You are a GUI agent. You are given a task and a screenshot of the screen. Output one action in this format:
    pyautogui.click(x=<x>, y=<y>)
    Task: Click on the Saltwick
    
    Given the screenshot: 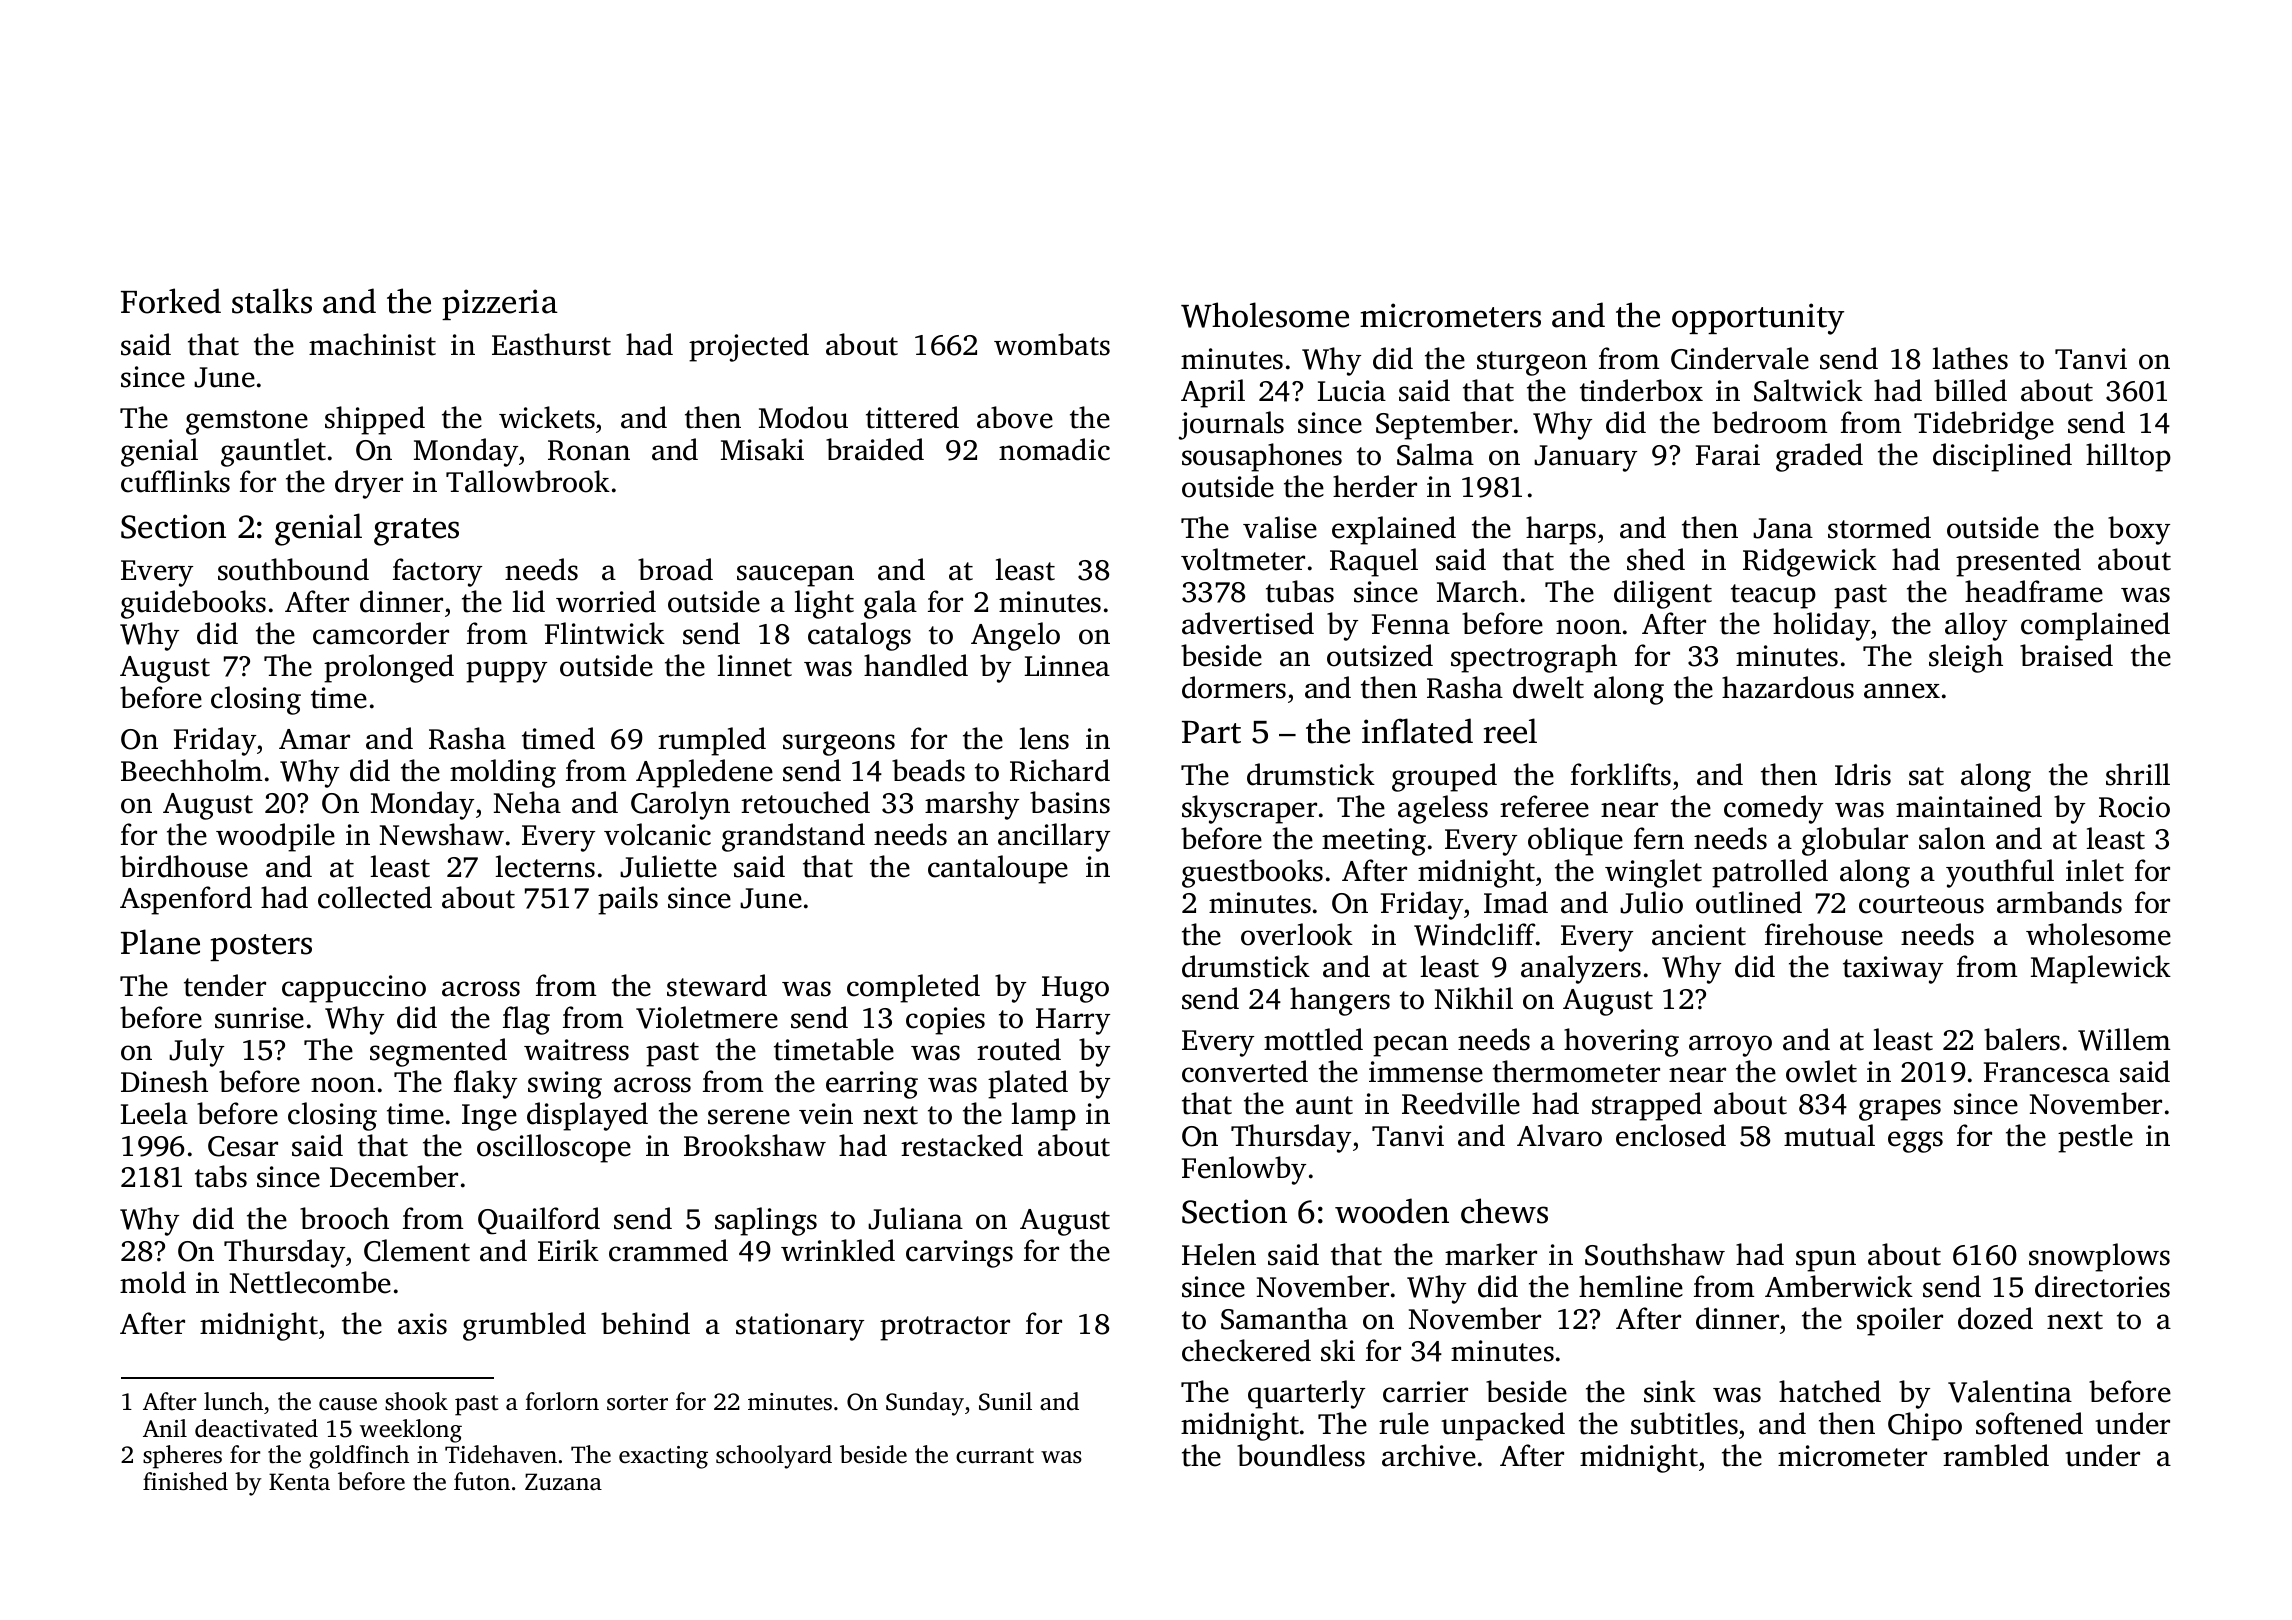 What is the action you would take?
    pyautogui.click(x=1808, y=390)
